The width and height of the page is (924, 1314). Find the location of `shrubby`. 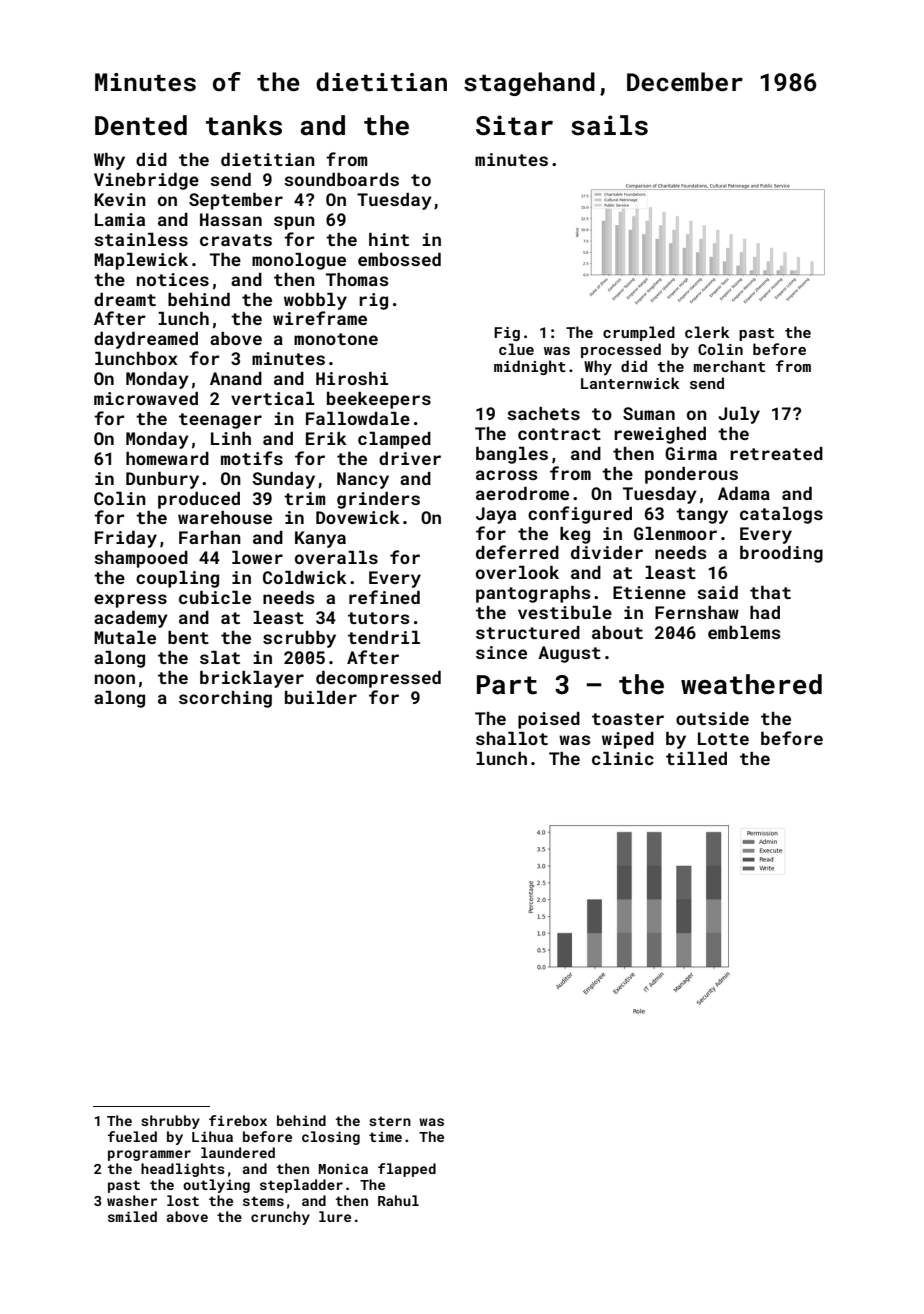

shrubby is located at coordinates (170, 1122).
